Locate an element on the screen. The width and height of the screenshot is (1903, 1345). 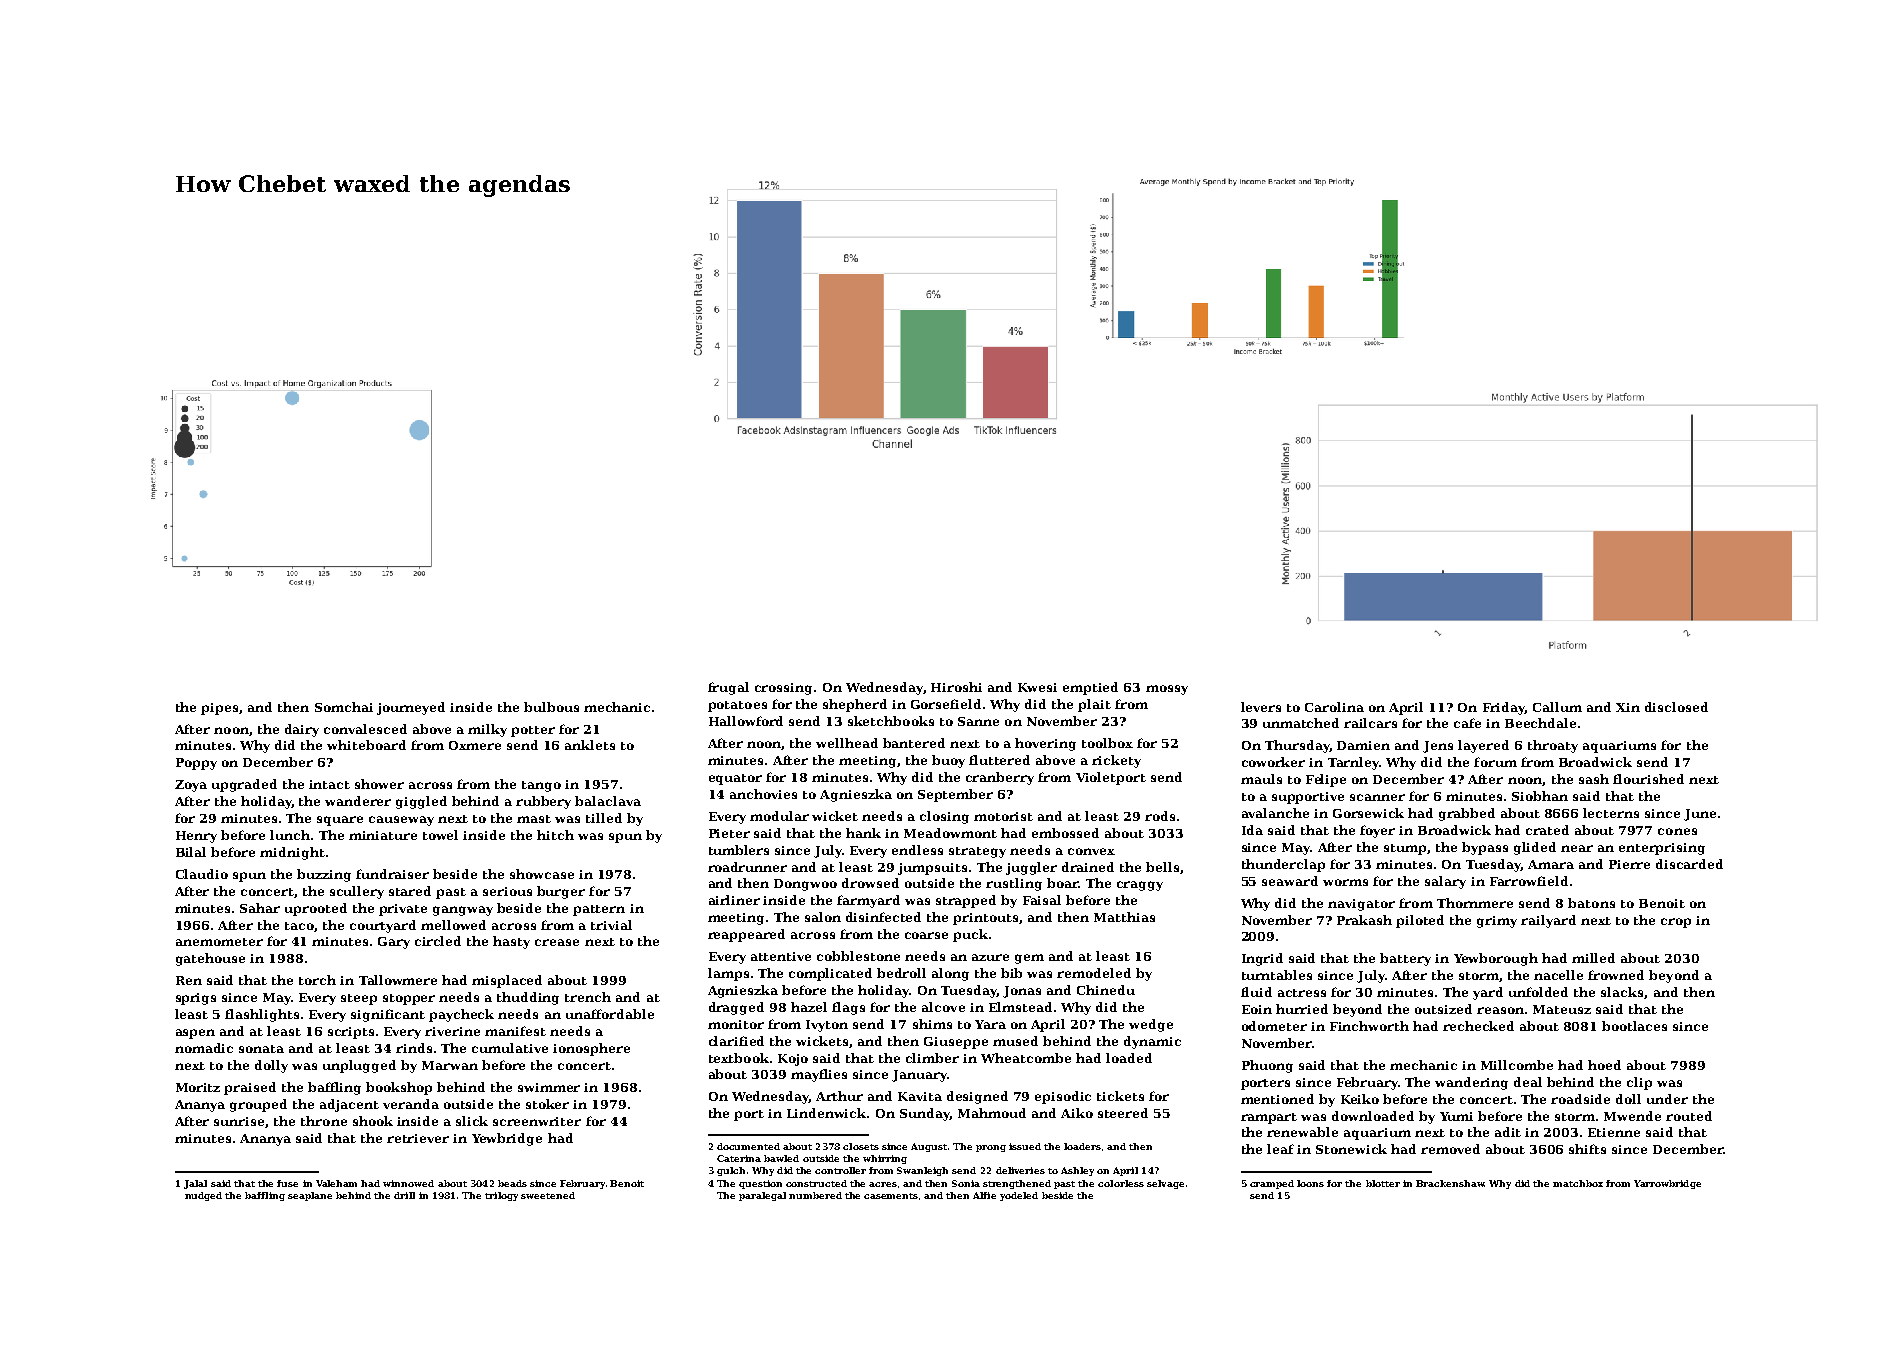
juggler is located at coordinates (1031, 868).
